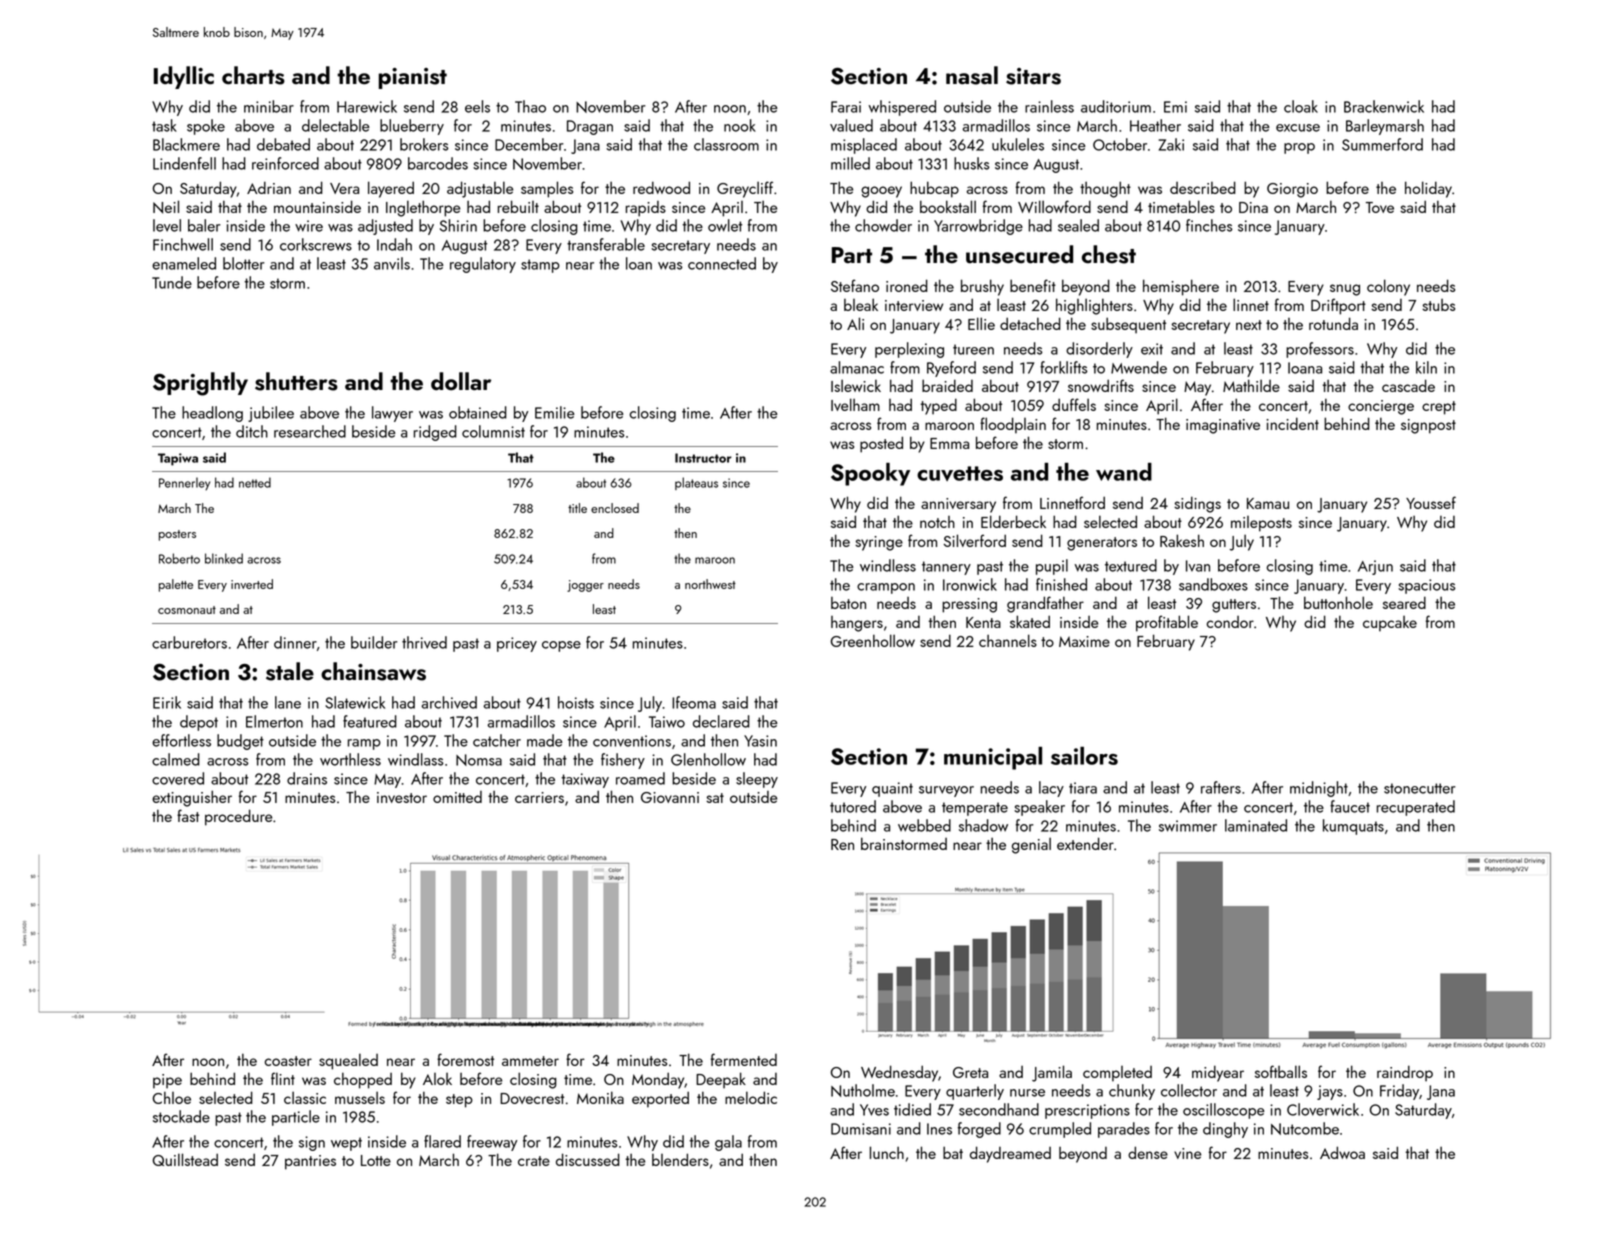  What do you see at coordinates (413, 78) in the screenshot?
I see `pianist` at bounding box center [413, 78].
